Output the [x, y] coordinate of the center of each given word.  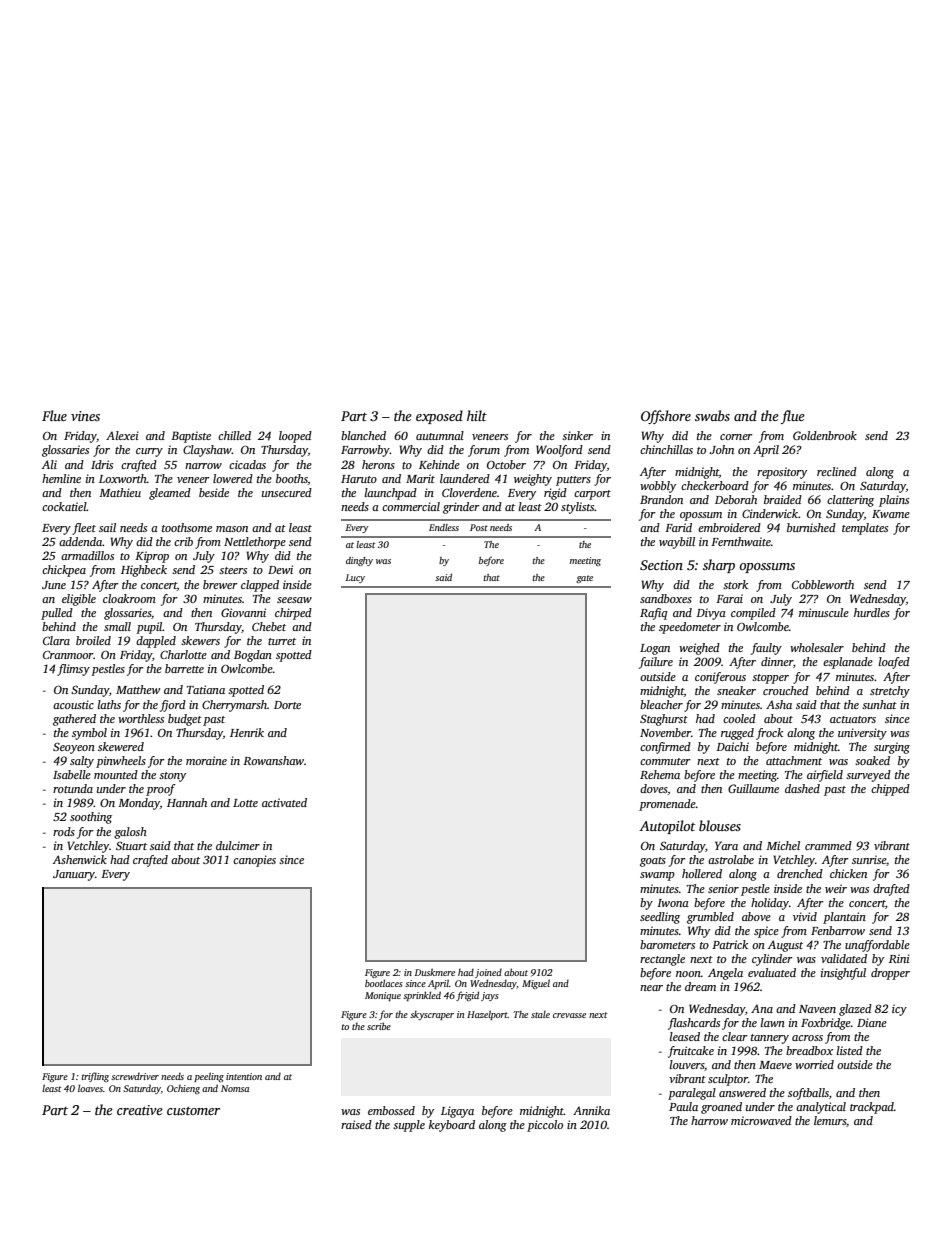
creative [140, 1110]
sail [107, 527]
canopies [254, 861]
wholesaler [817, 647]
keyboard [452, 1126]
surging [892, 748]
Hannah [187, 802]
